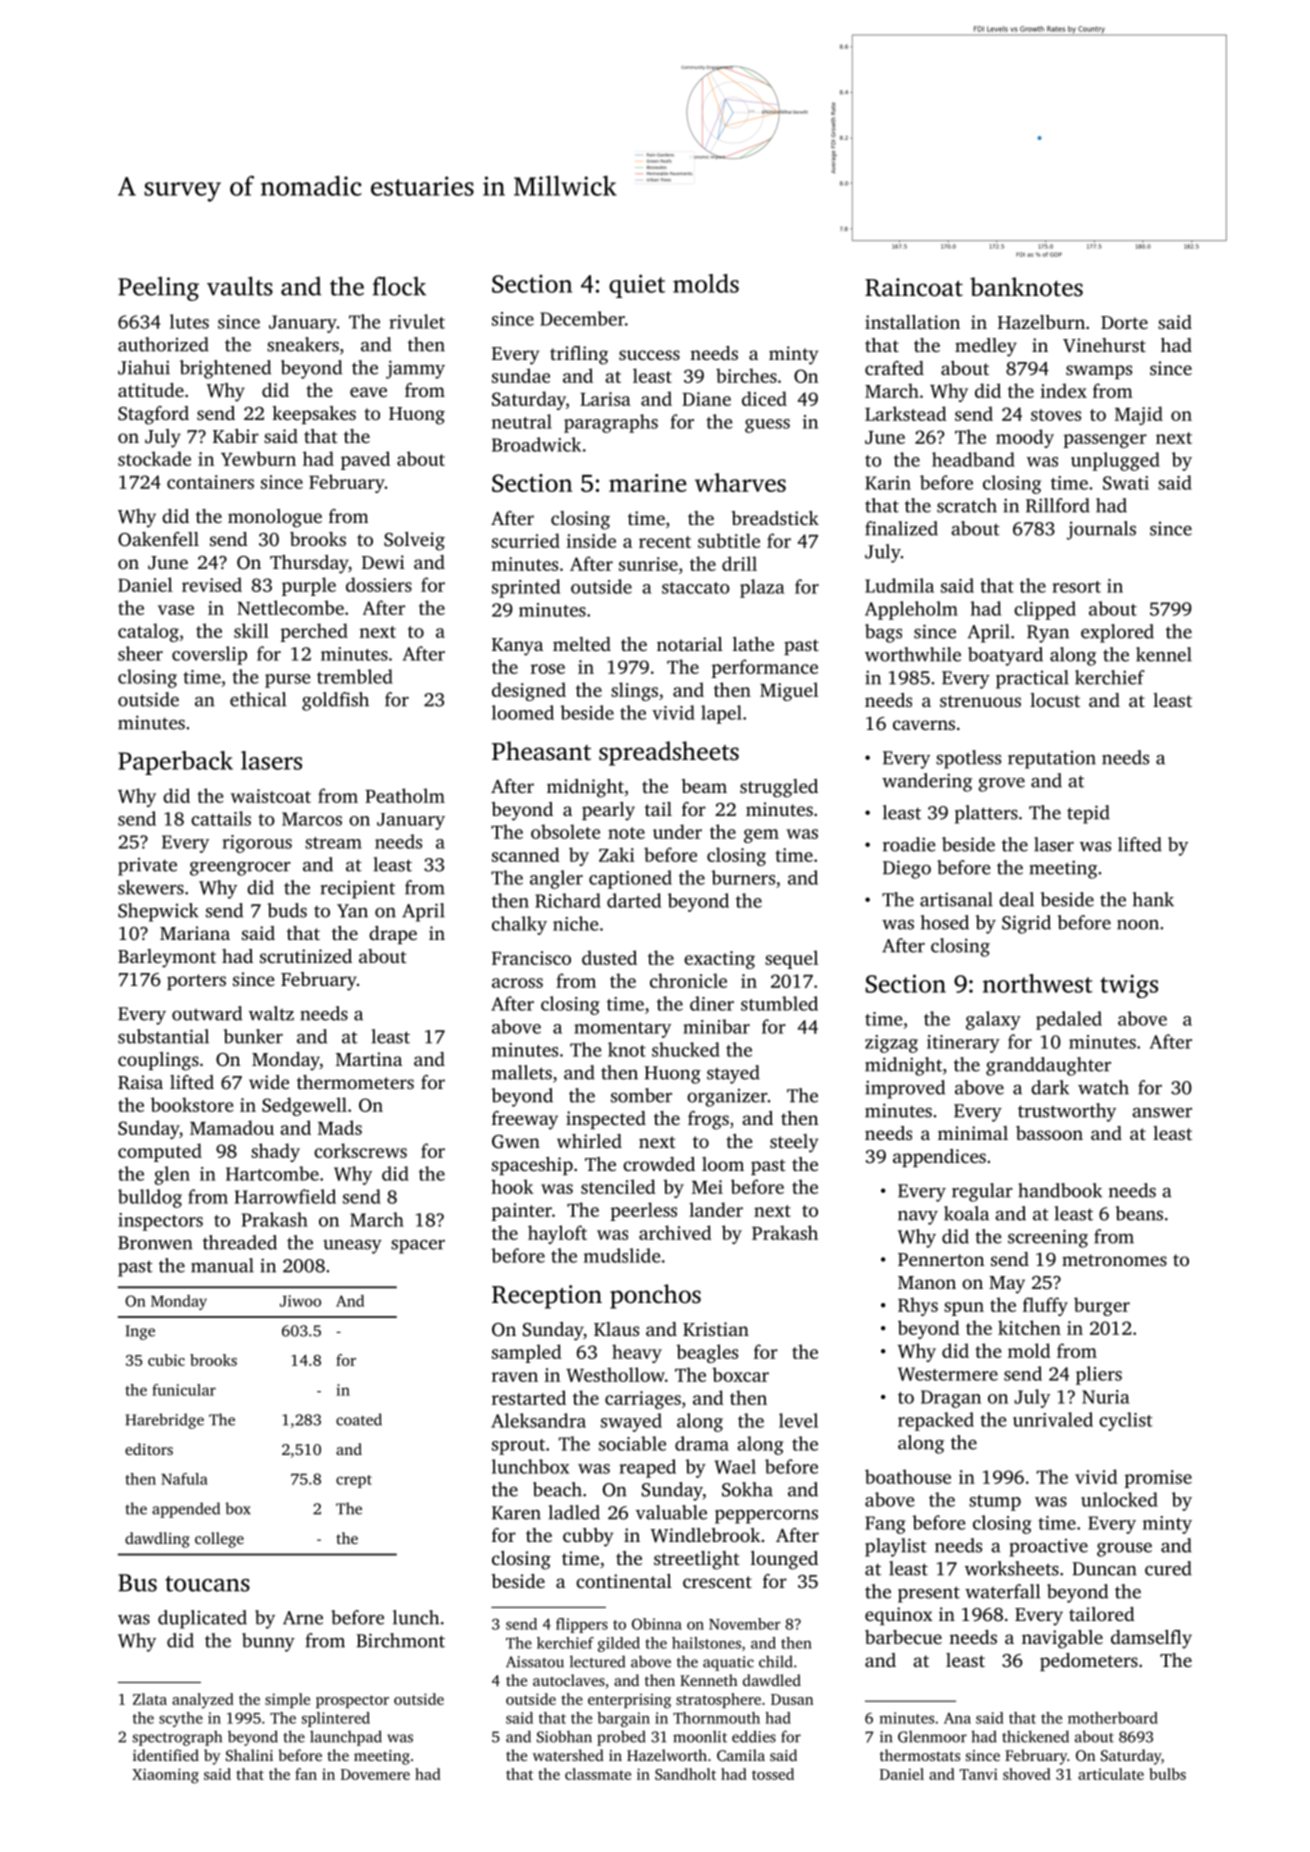  What do you see at coordinates (314, 632) in the screenshot?
I see `perched` at bounding box center [314, 632].
